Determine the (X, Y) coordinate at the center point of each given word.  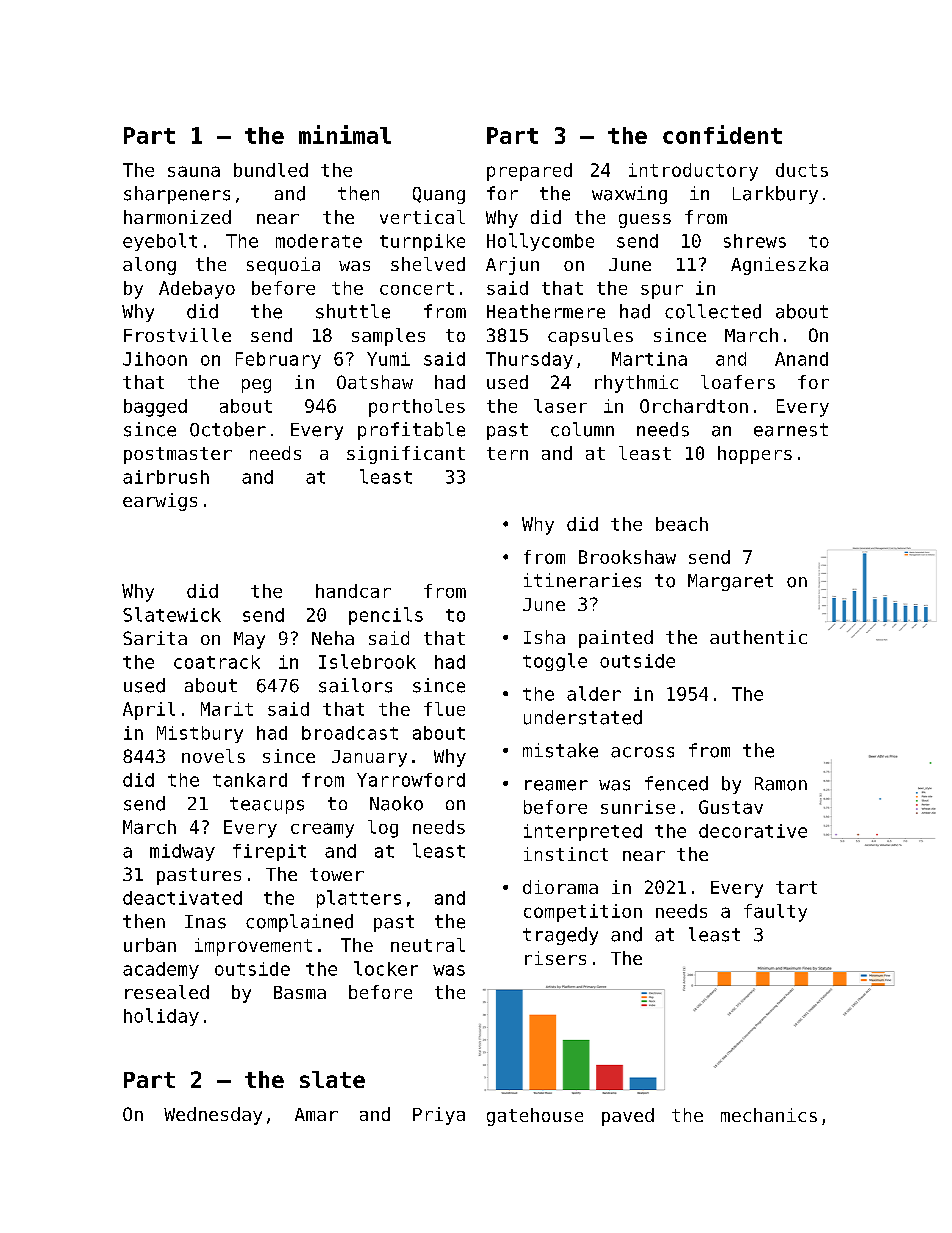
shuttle (353, 311)
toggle (555, 662)
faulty (775, 913)
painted (616, 639)
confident (722, 134)
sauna (194, 171)
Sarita (155, 638)
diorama (560, 887)
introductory (693, 172)
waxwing (629, 195)
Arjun (512, 266)
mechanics (769, 1115)
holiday (161, 1017)
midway (182, 852)
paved (628, 1117)
